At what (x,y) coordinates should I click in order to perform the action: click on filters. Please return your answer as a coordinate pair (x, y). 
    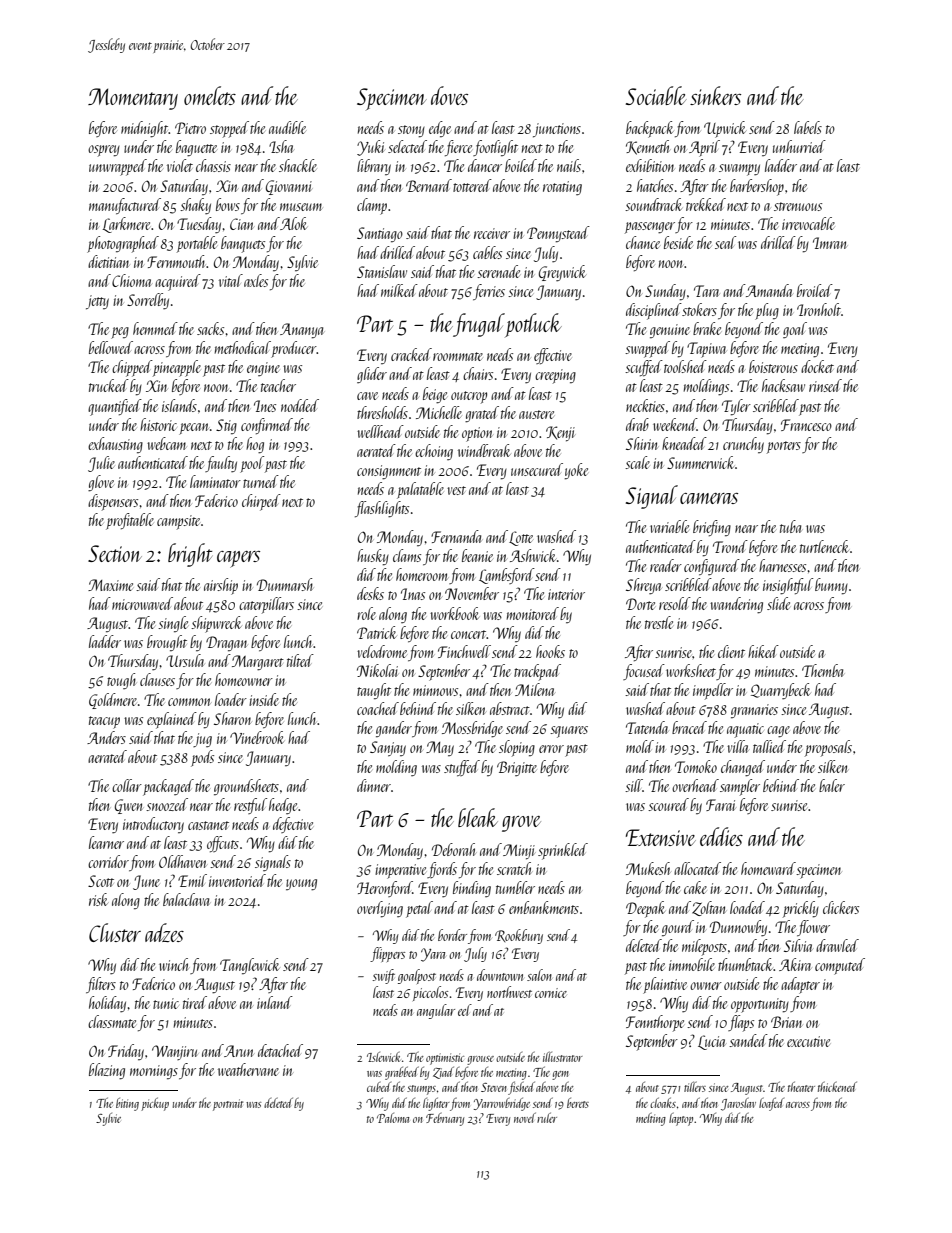
    Looking at the image, I should click on (101, 985).
